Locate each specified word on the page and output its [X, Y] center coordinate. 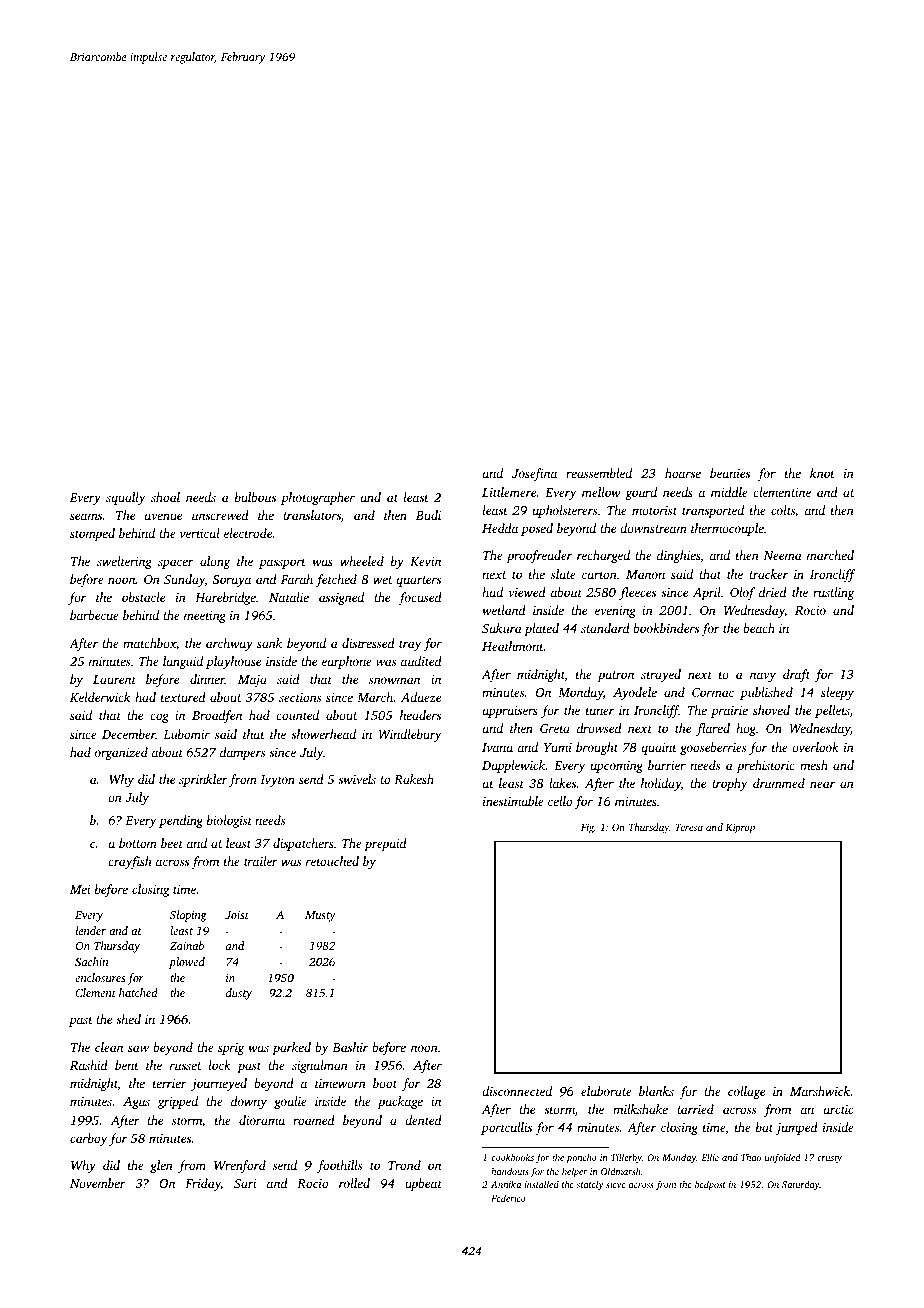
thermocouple [727, 529]
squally [125, 498]
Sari [245, 1183]
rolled [354, 1183]
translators [312, 515]
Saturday [800, 1185]
